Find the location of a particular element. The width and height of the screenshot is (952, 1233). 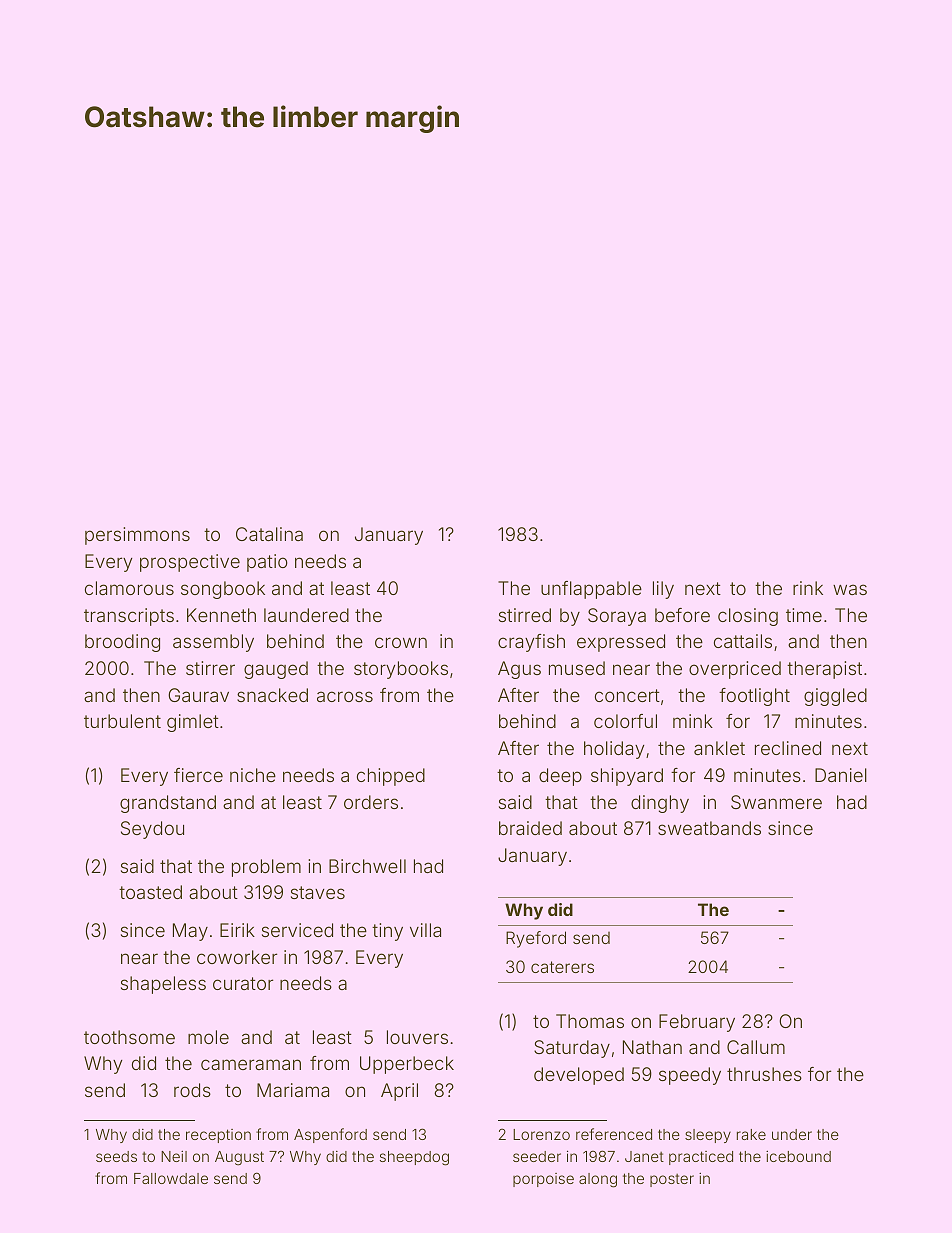

February is located at coordinates (697, 1023).
